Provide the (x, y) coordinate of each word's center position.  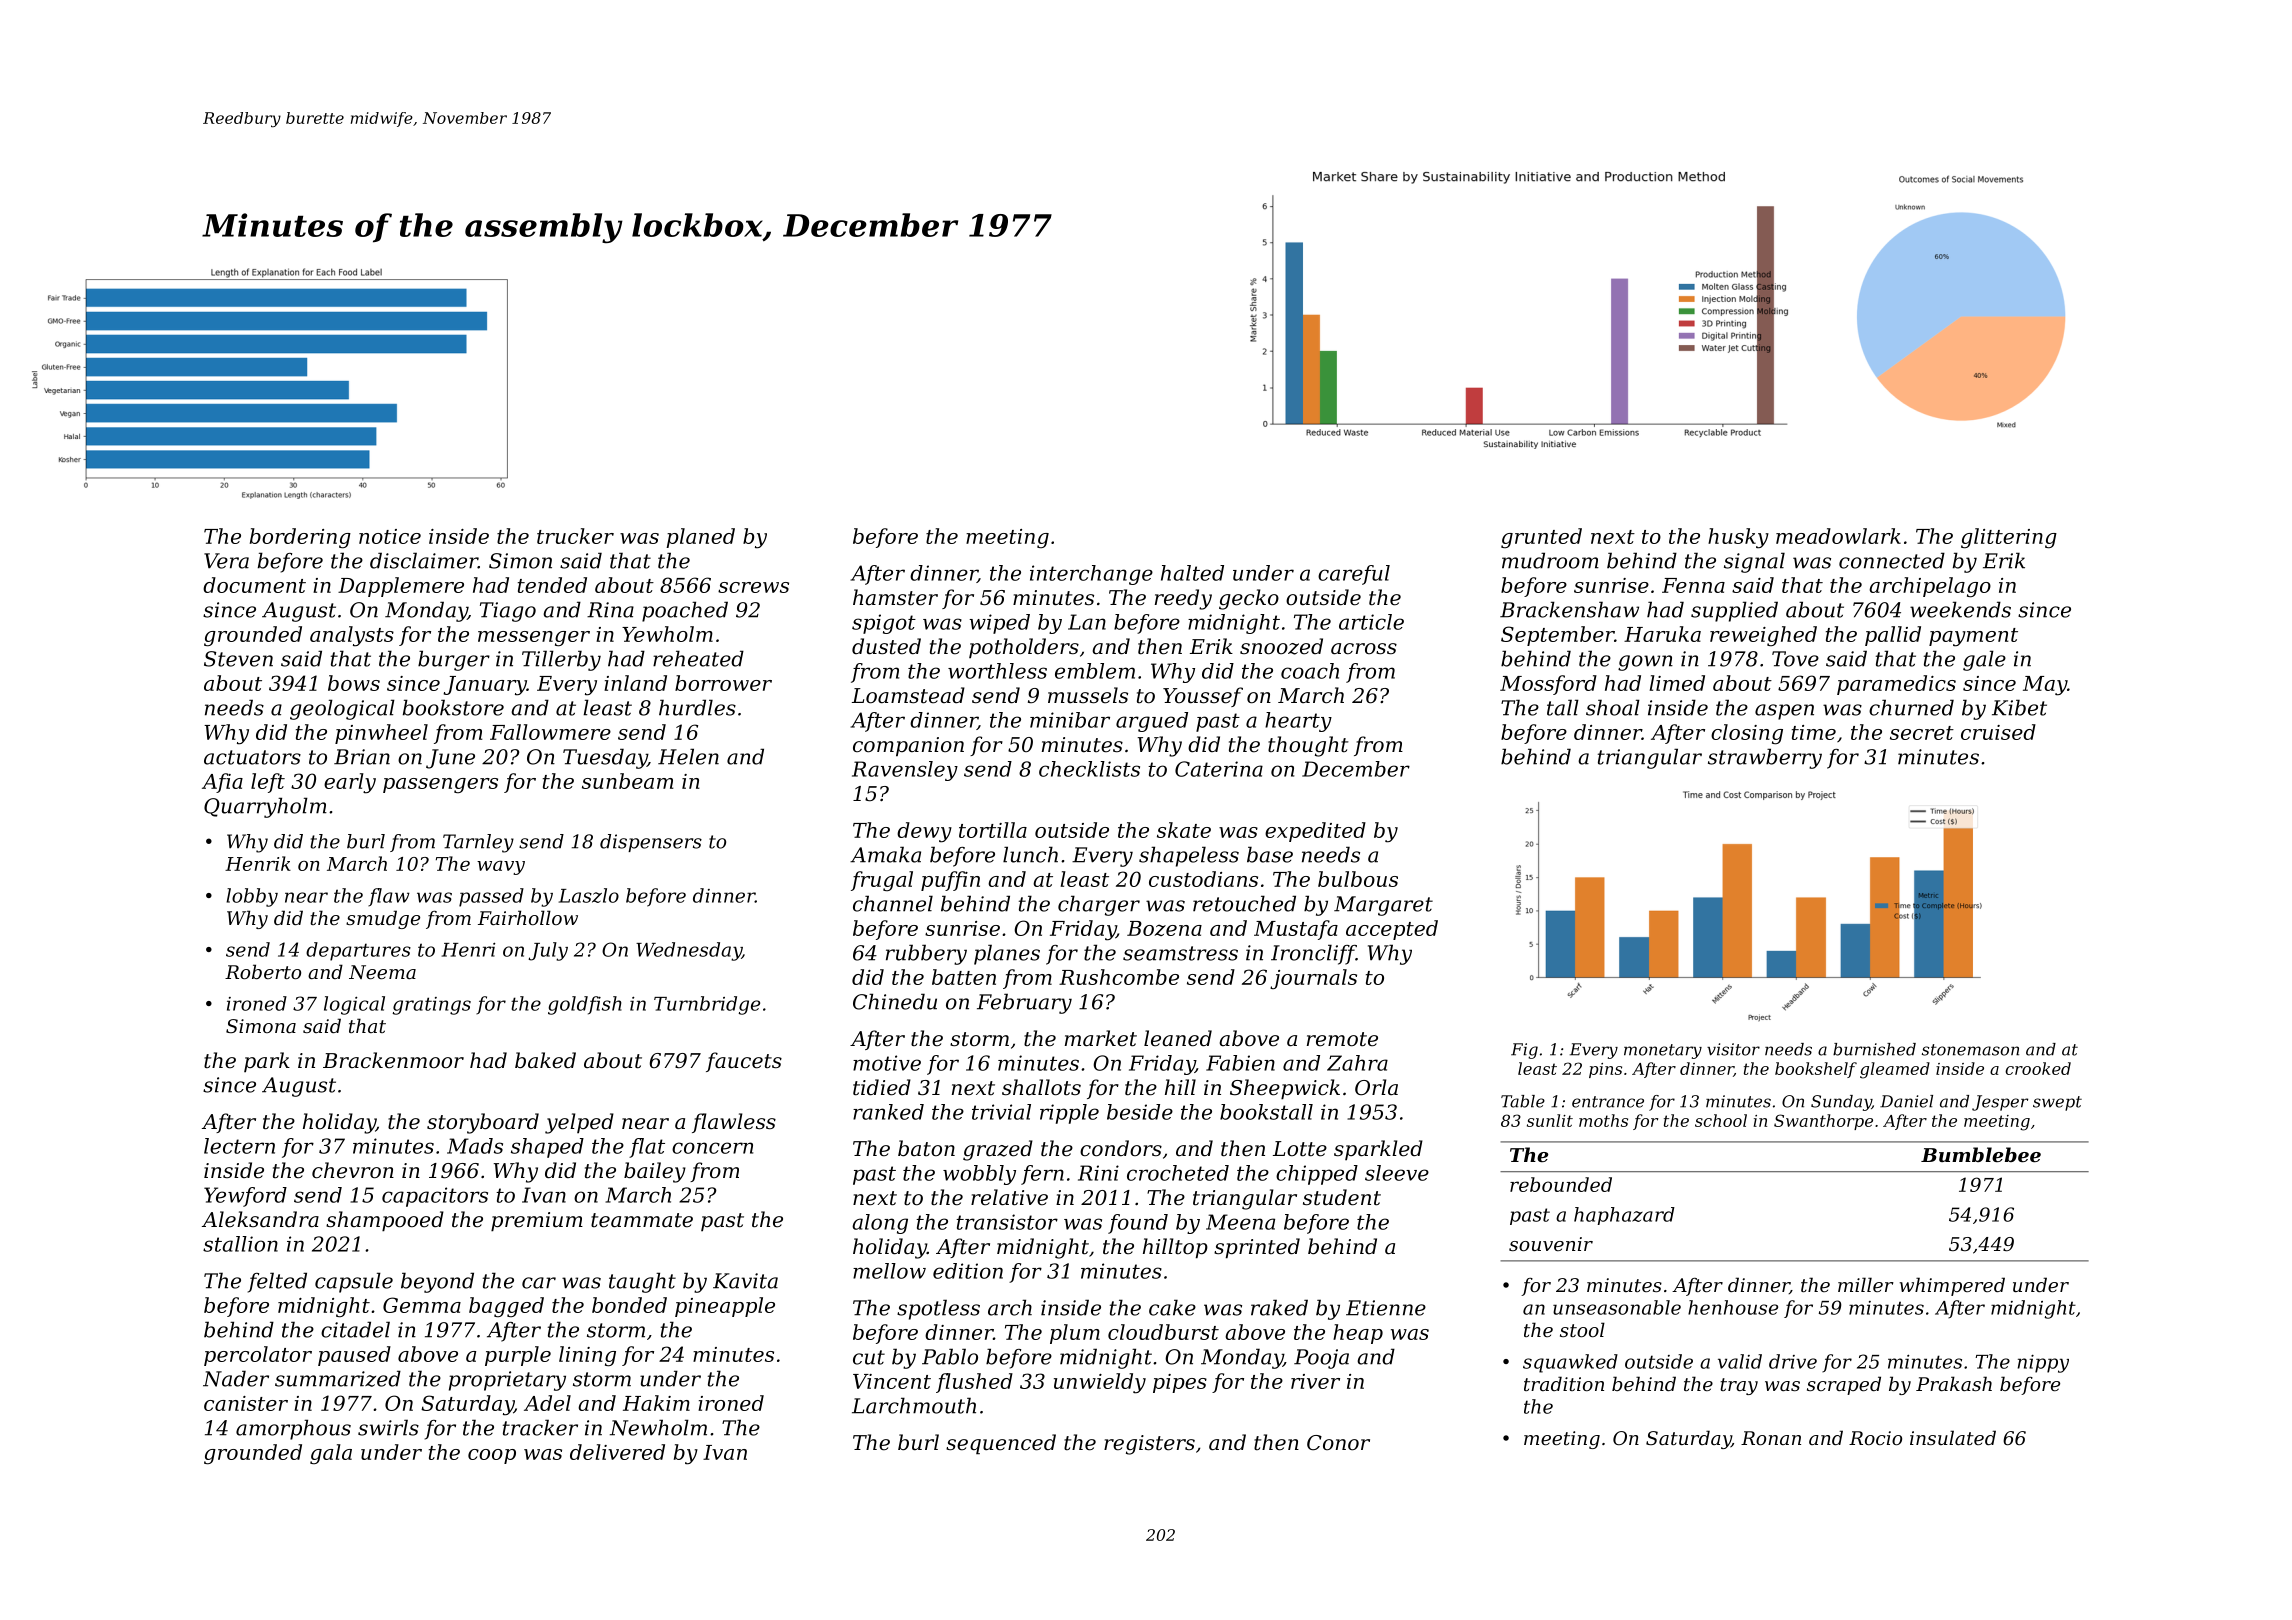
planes (1007, 954)
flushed (974, 1383)
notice (390, 536)
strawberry (1765, 758)
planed (700, 538)
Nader (236, 1378)
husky (1738, 538)
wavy (501, 867)
